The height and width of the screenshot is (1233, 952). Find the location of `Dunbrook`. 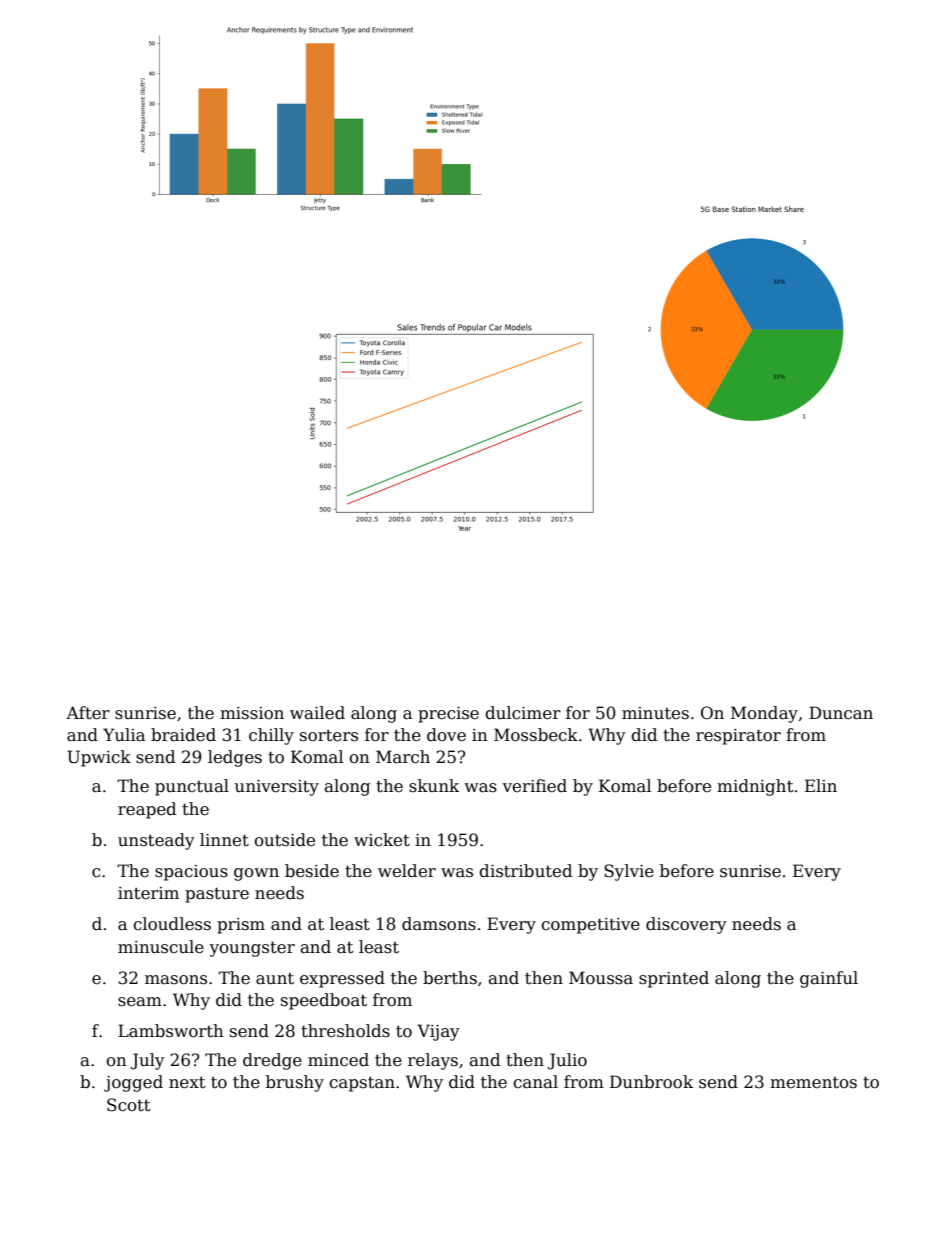

Dunbrook is located at coordinates (652, 1082).
